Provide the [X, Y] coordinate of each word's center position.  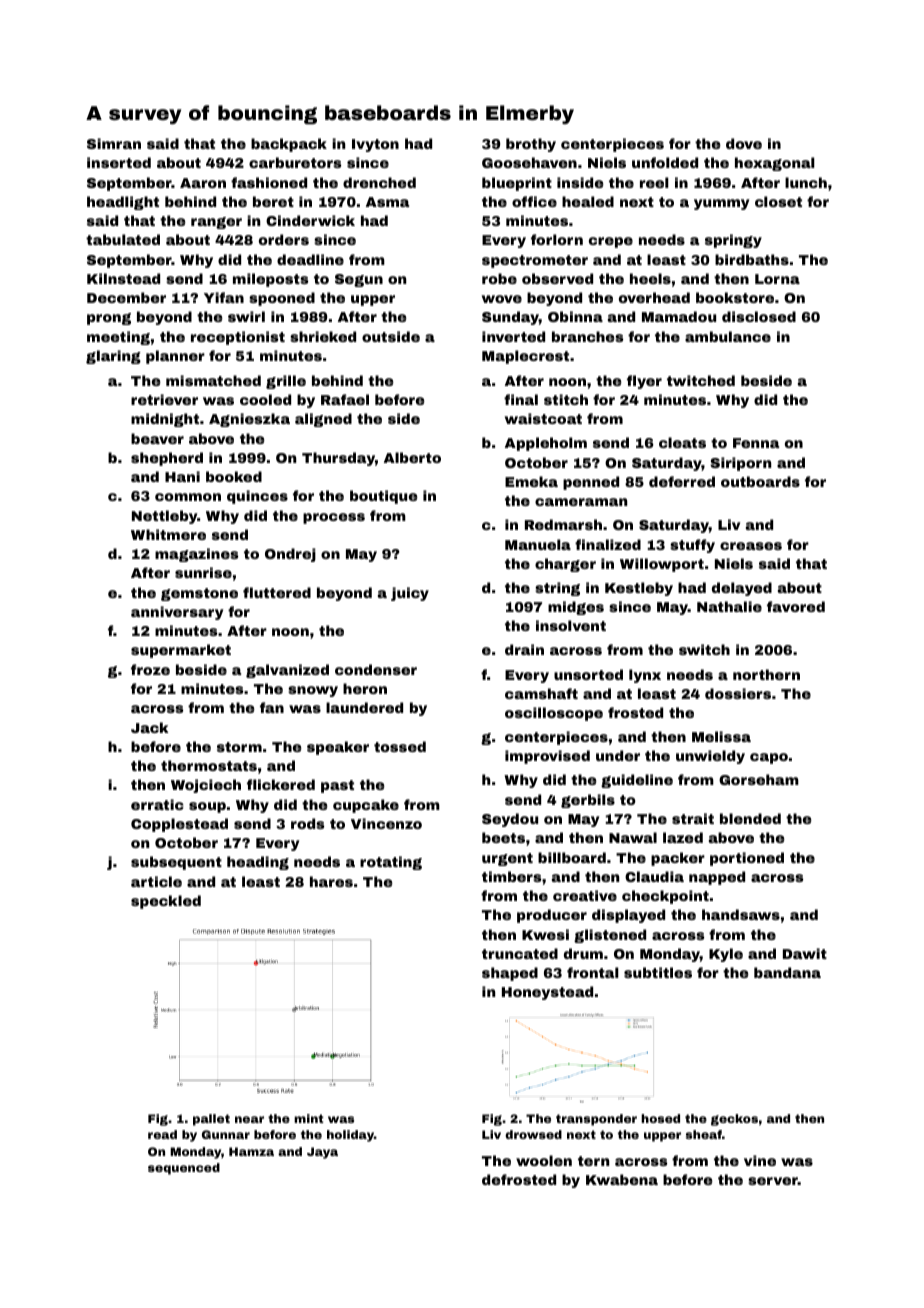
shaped [510, 974]
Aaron [203, 183]
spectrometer [535, 261]
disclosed [759, 316]
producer [552, 916]
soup [207, 807]
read [162, 1134]
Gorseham [759, 779]
